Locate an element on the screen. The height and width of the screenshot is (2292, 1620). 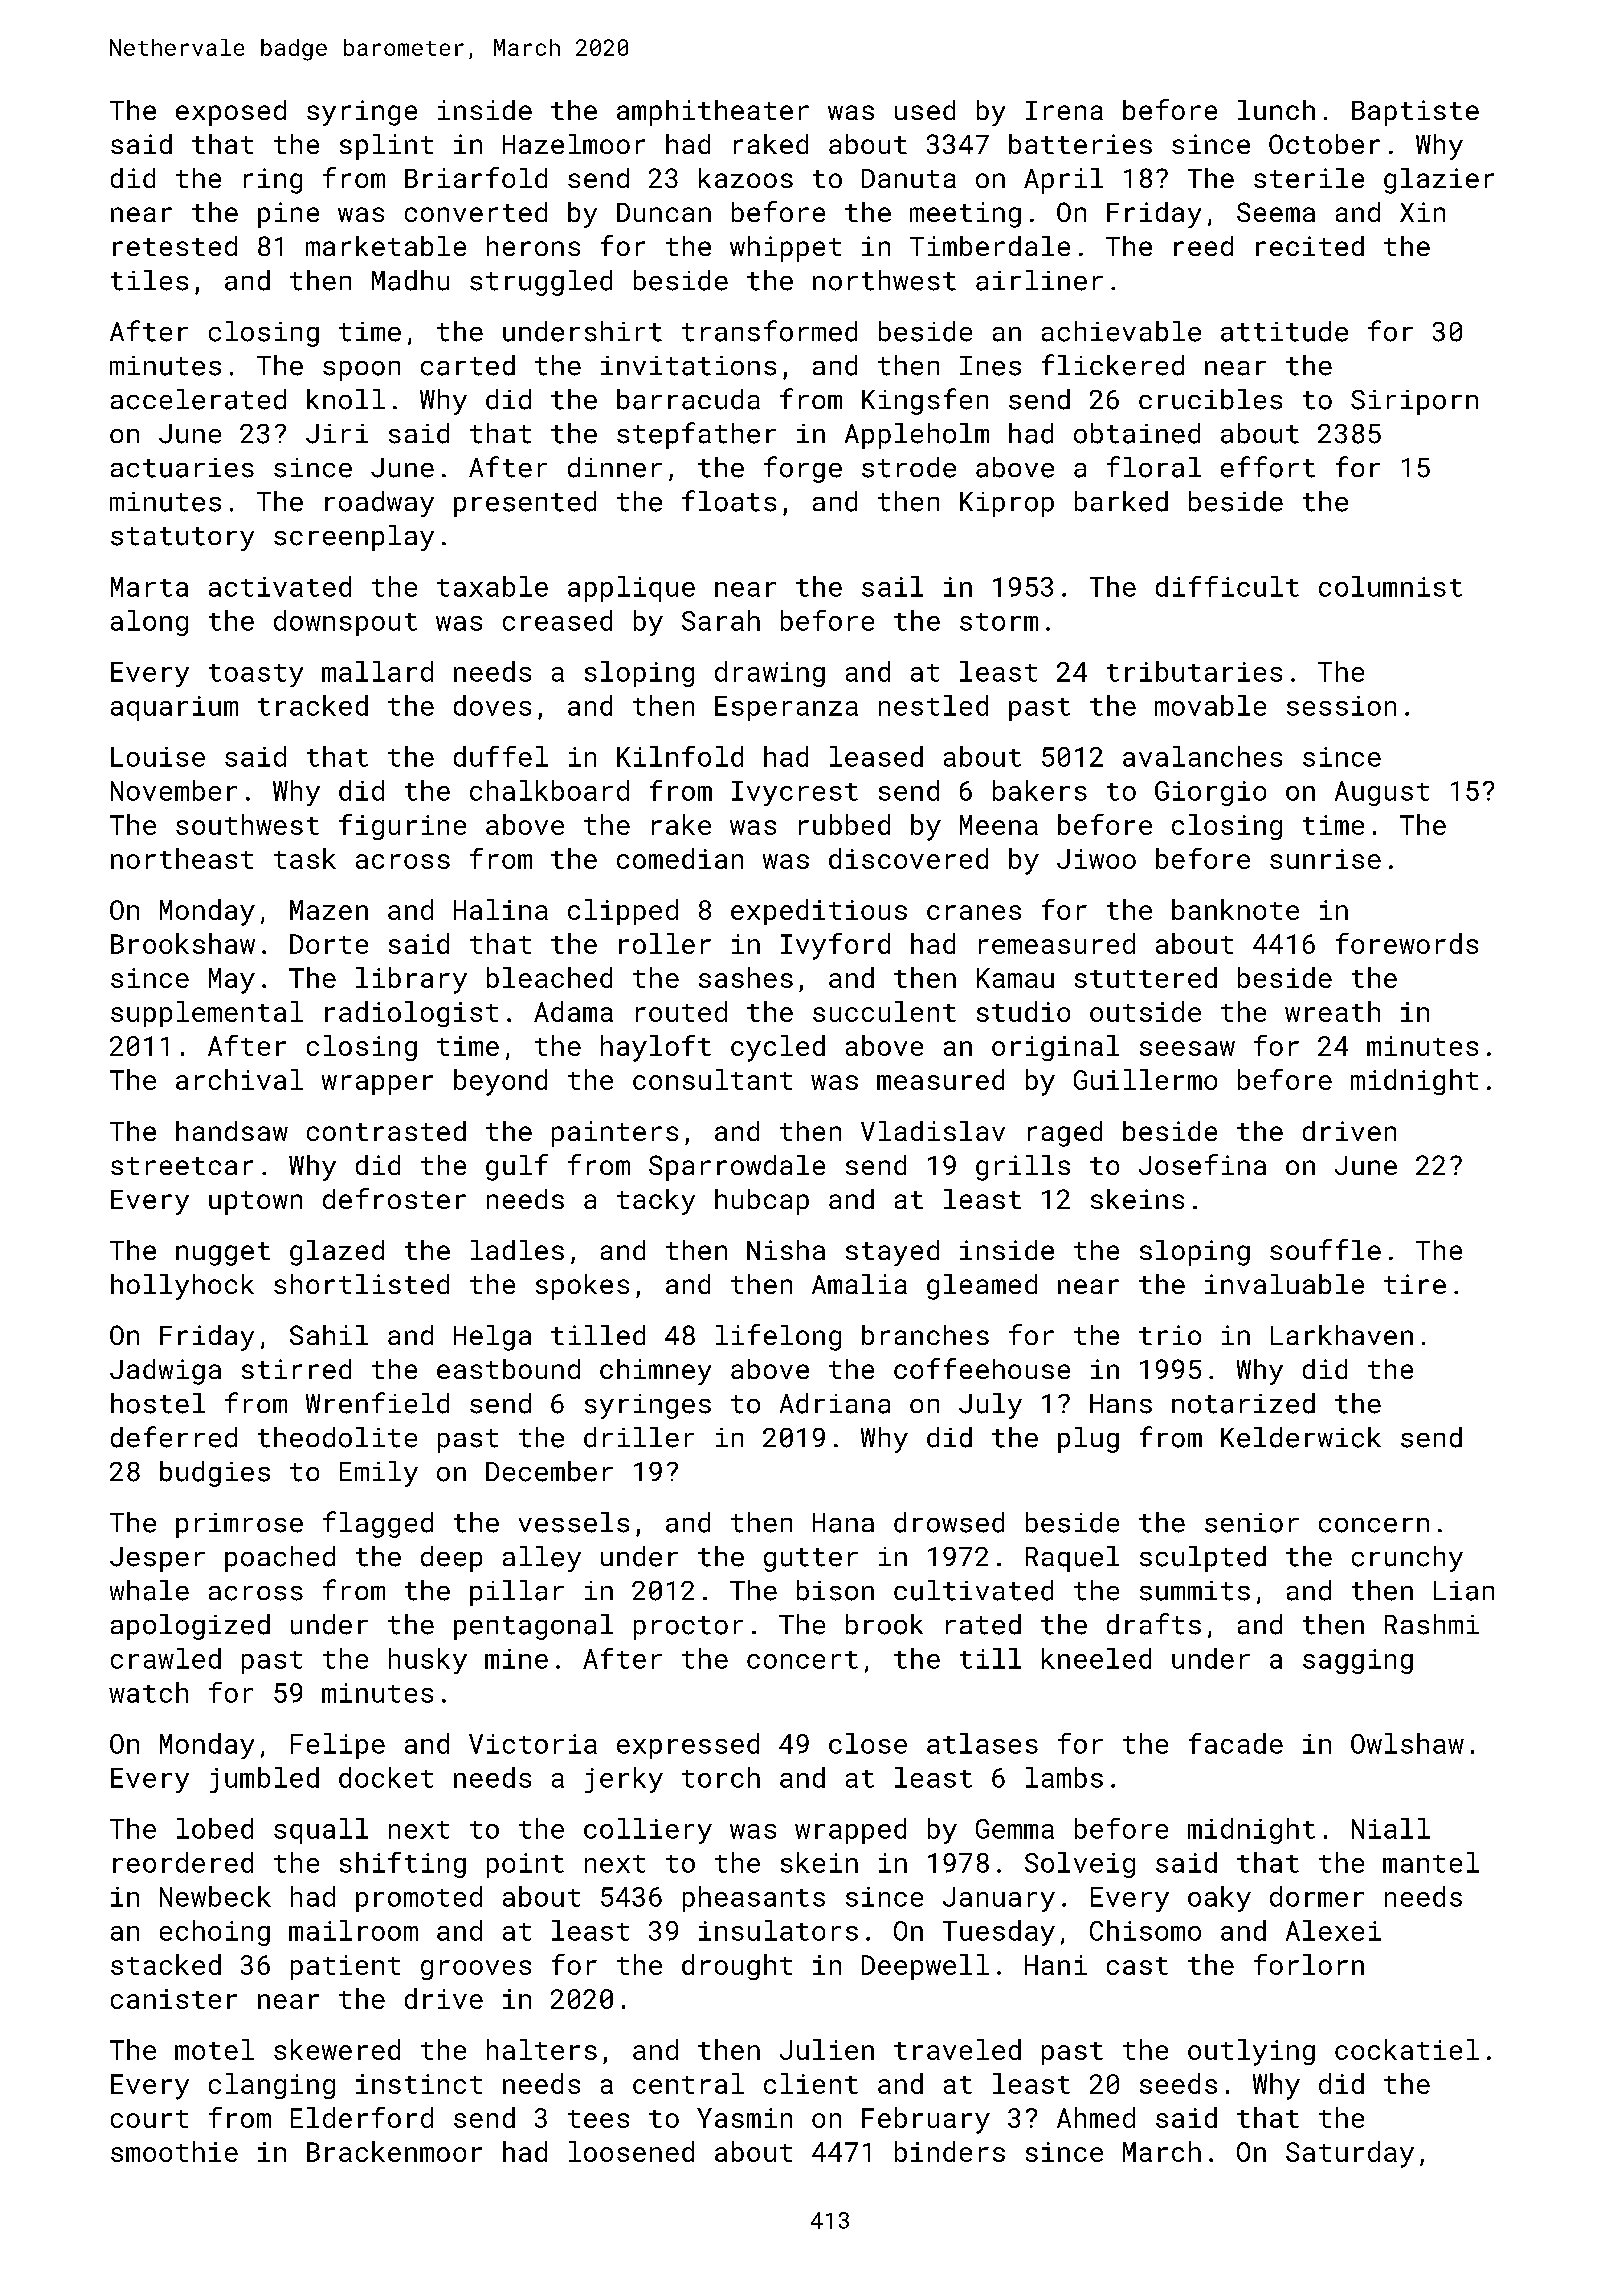
Victoria is located at coordinates (533, 1744).
